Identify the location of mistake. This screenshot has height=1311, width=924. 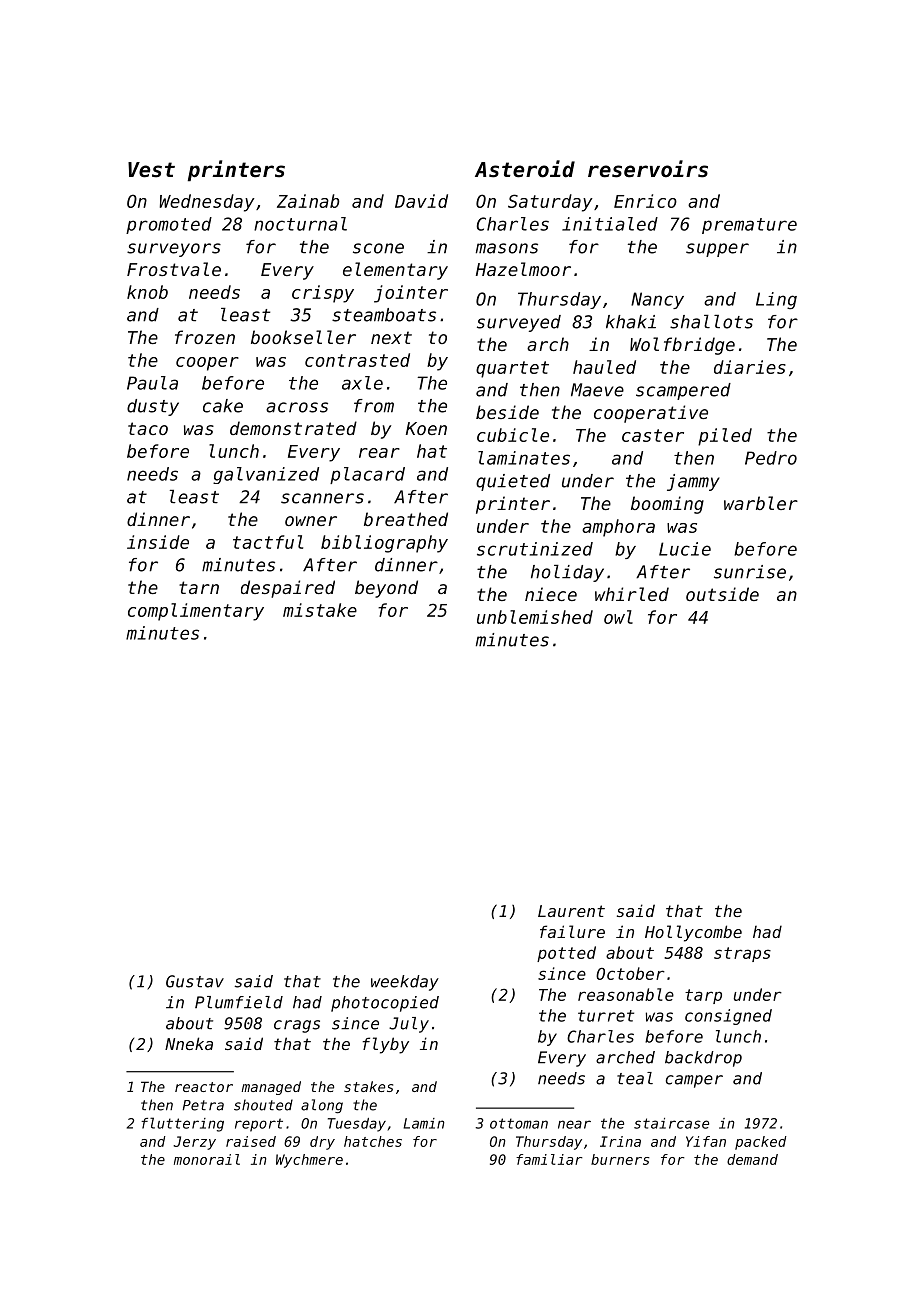
(320, 610).
